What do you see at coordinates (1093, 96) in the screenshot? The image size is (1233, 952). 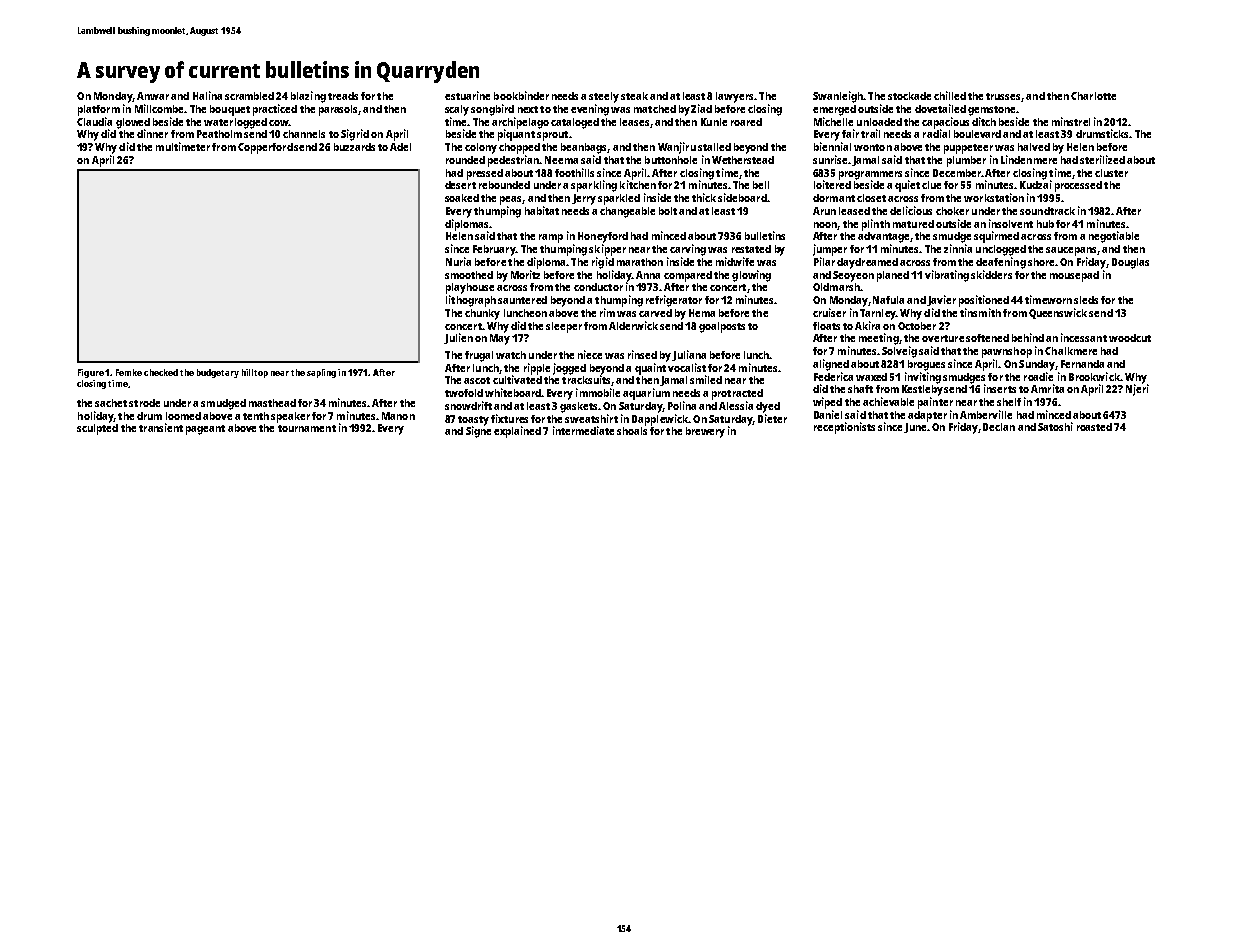 I see `Charlotte` at bounding box center [1093, 96].
